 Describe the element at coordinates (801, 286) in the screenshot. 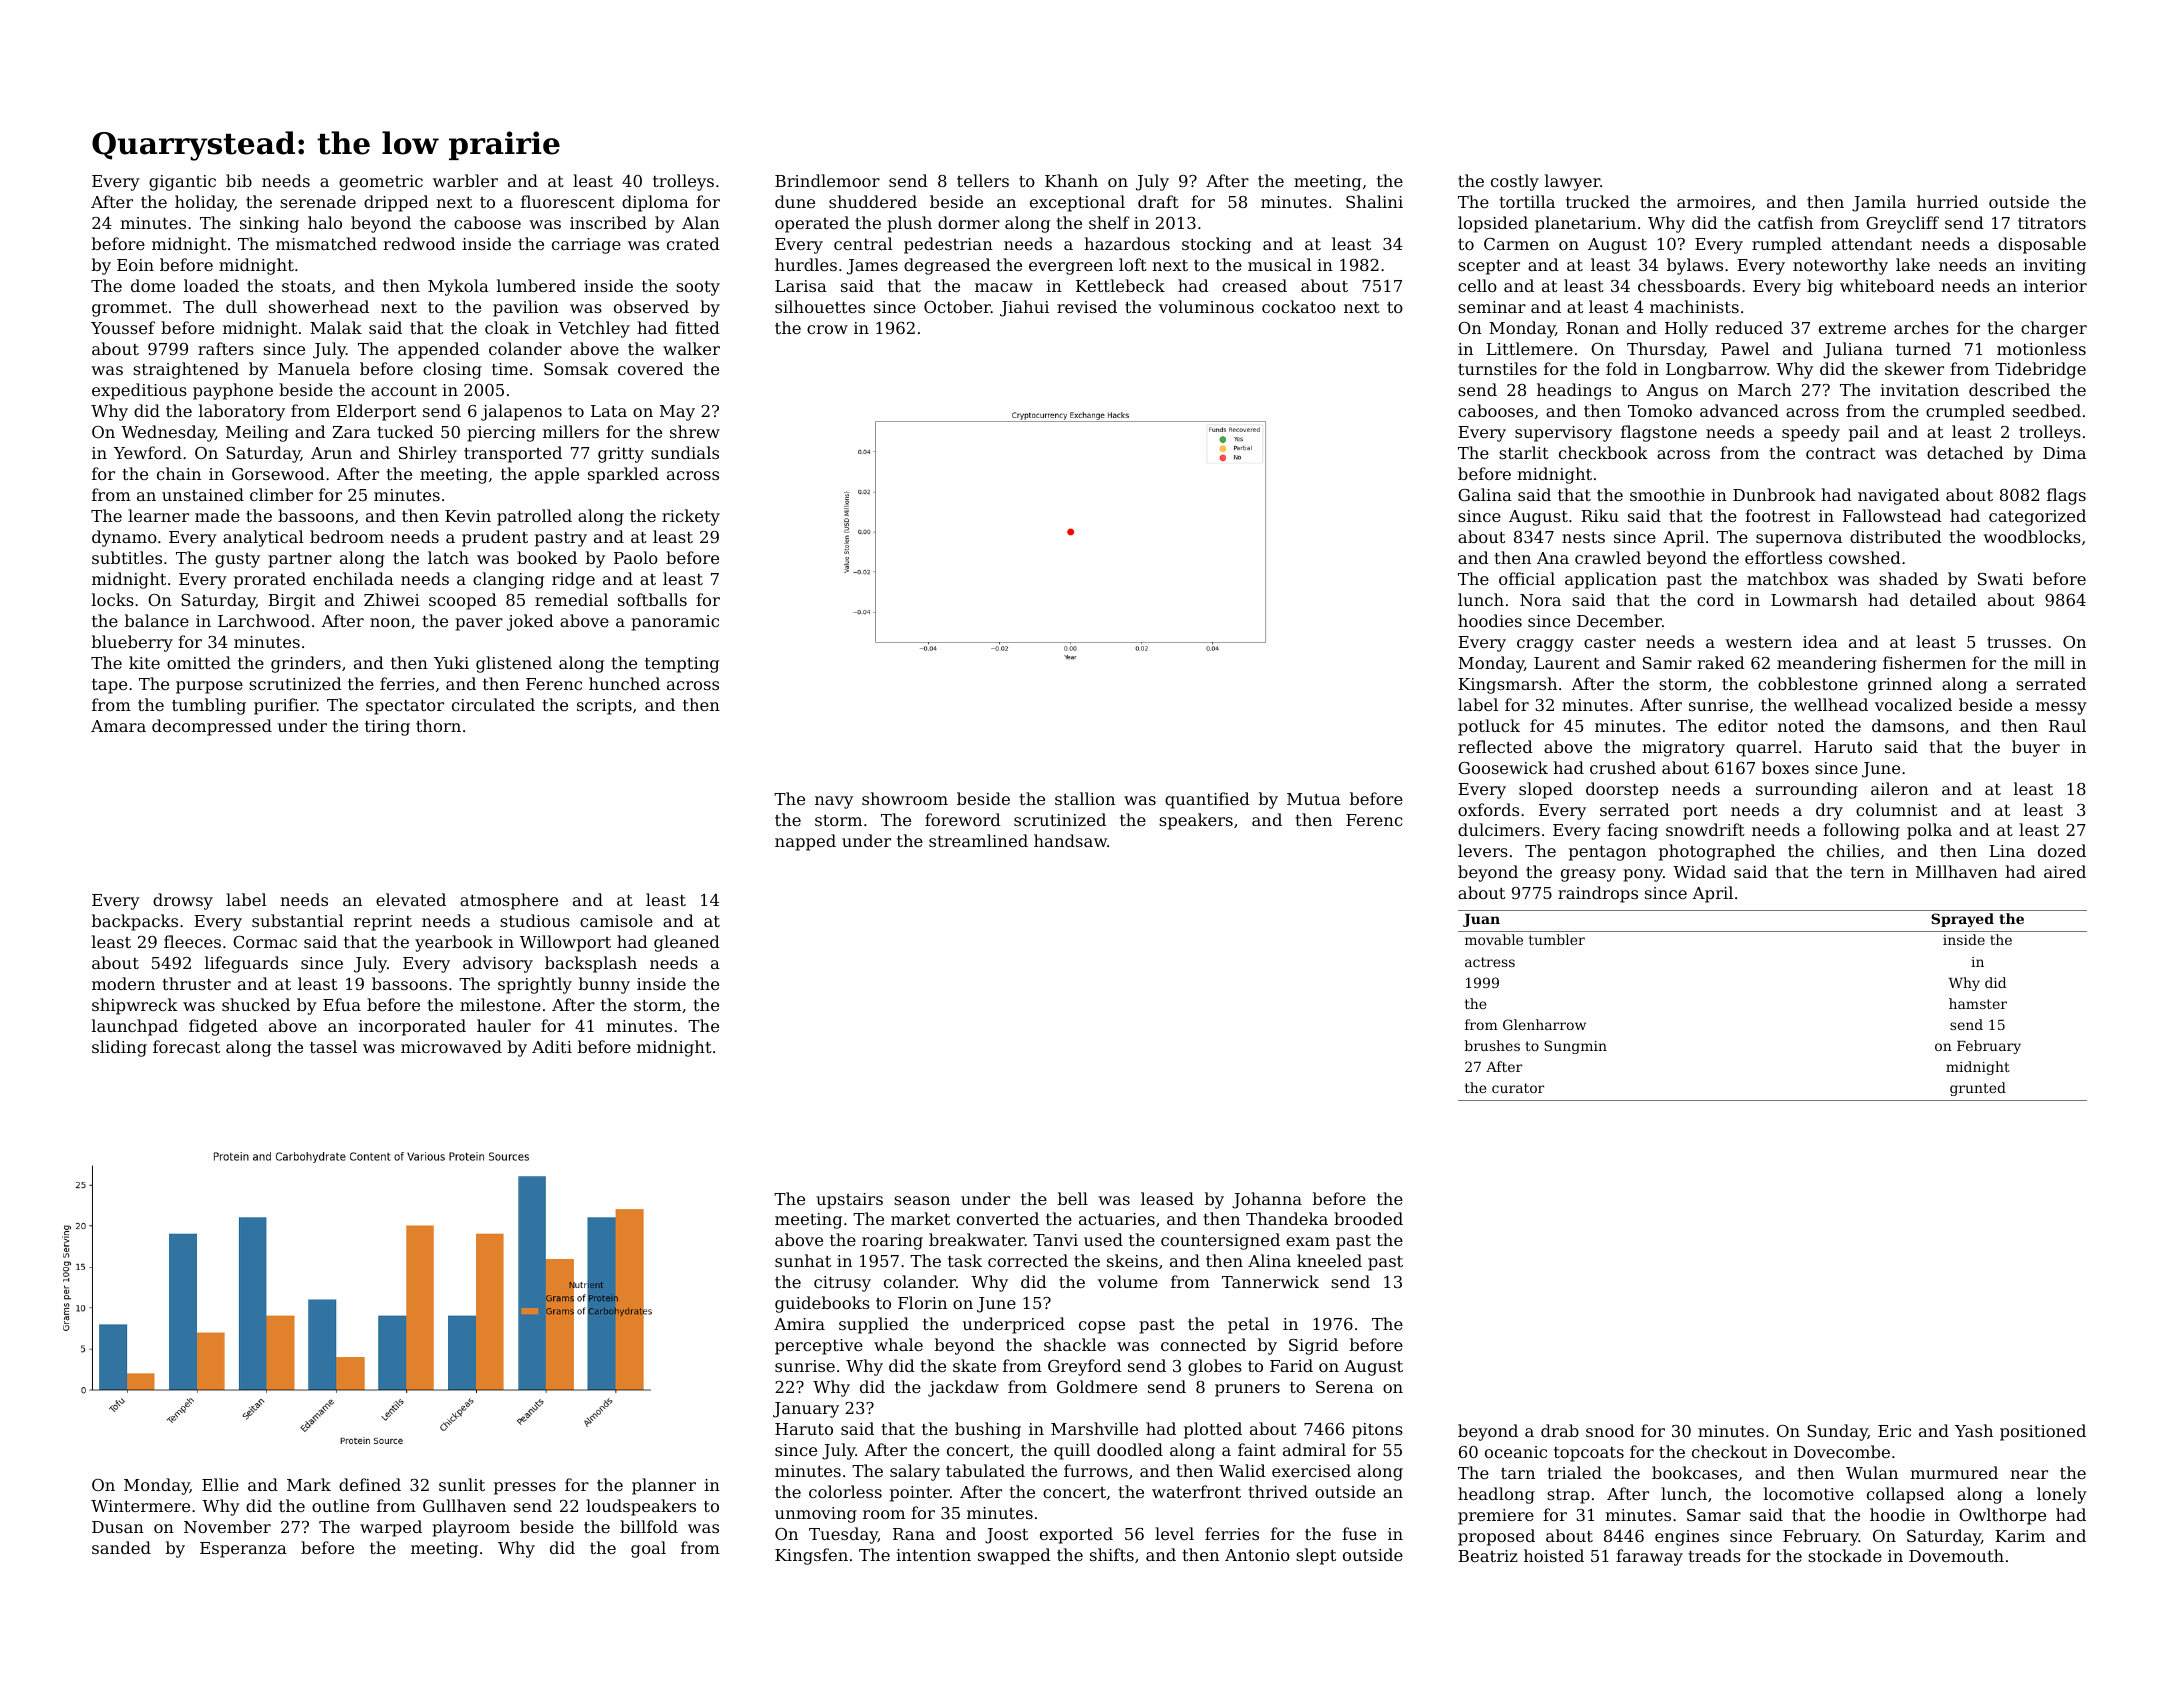

I see `Larisa` at that location.
